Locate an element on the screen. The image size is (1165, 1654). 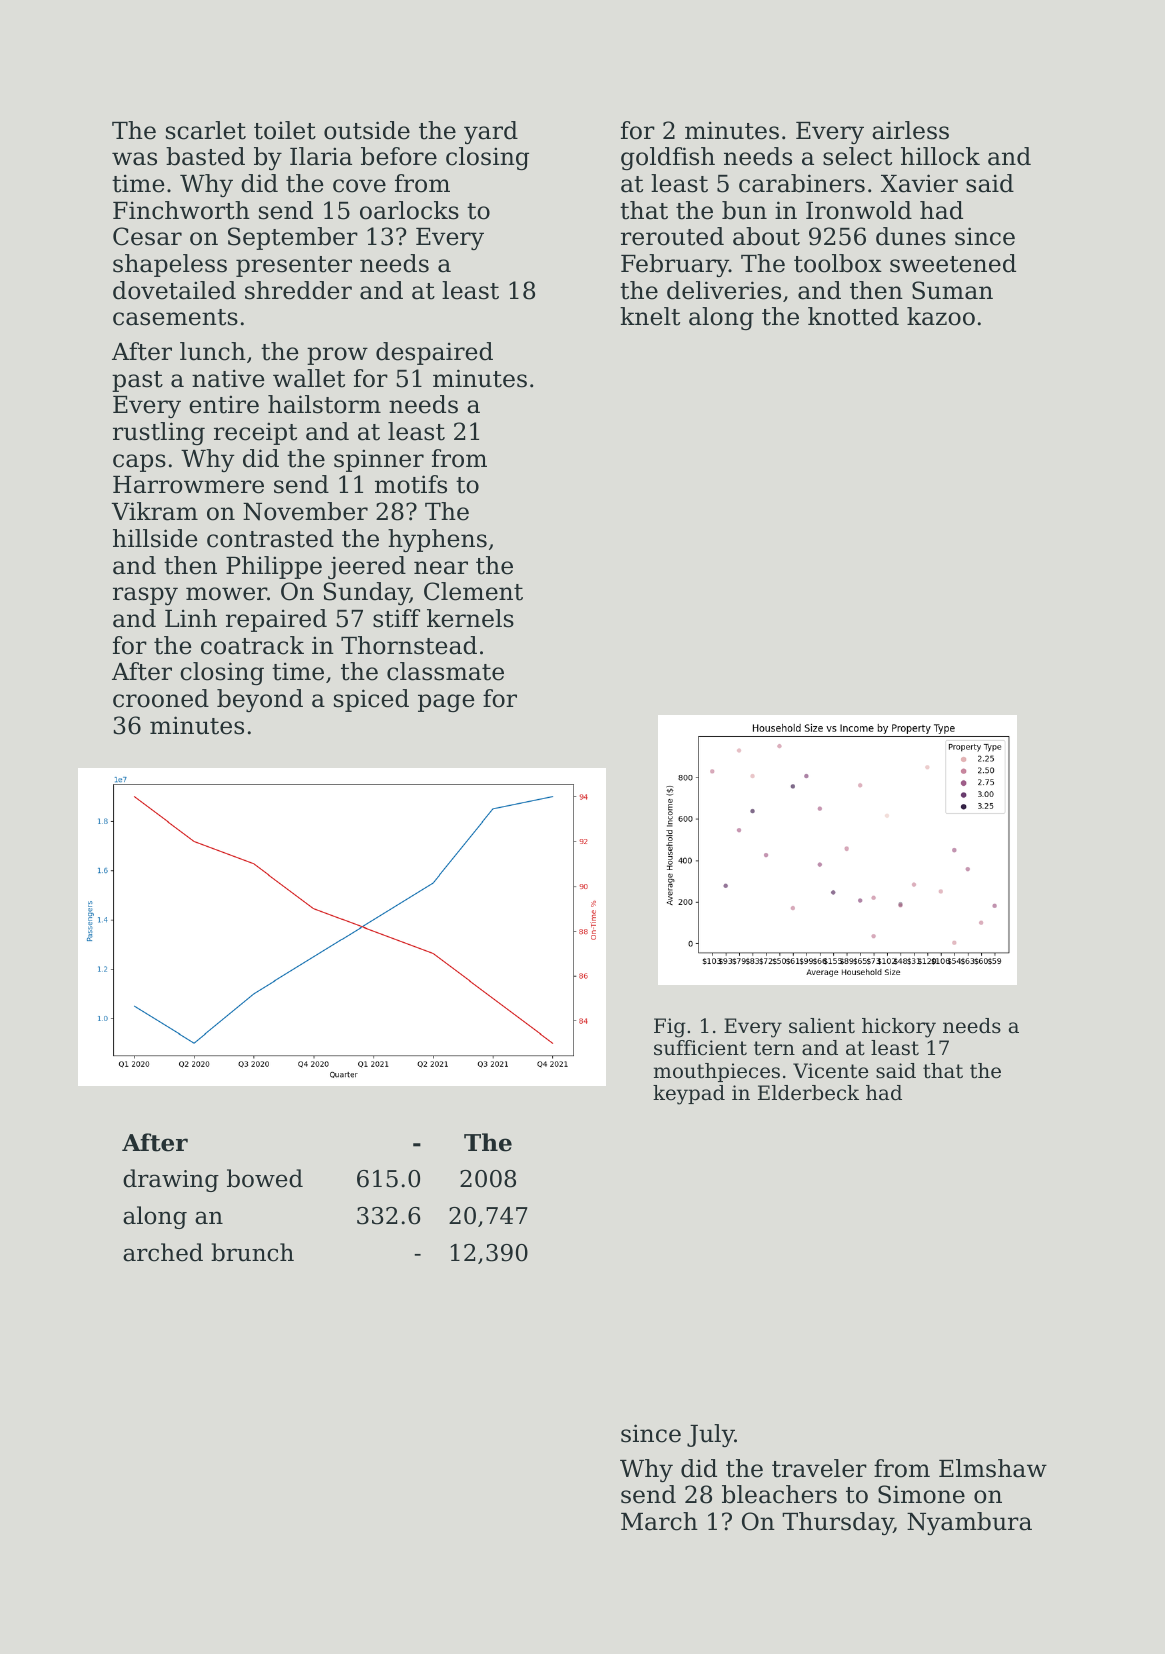
sufficient is located at coordinates (700, 1048).
